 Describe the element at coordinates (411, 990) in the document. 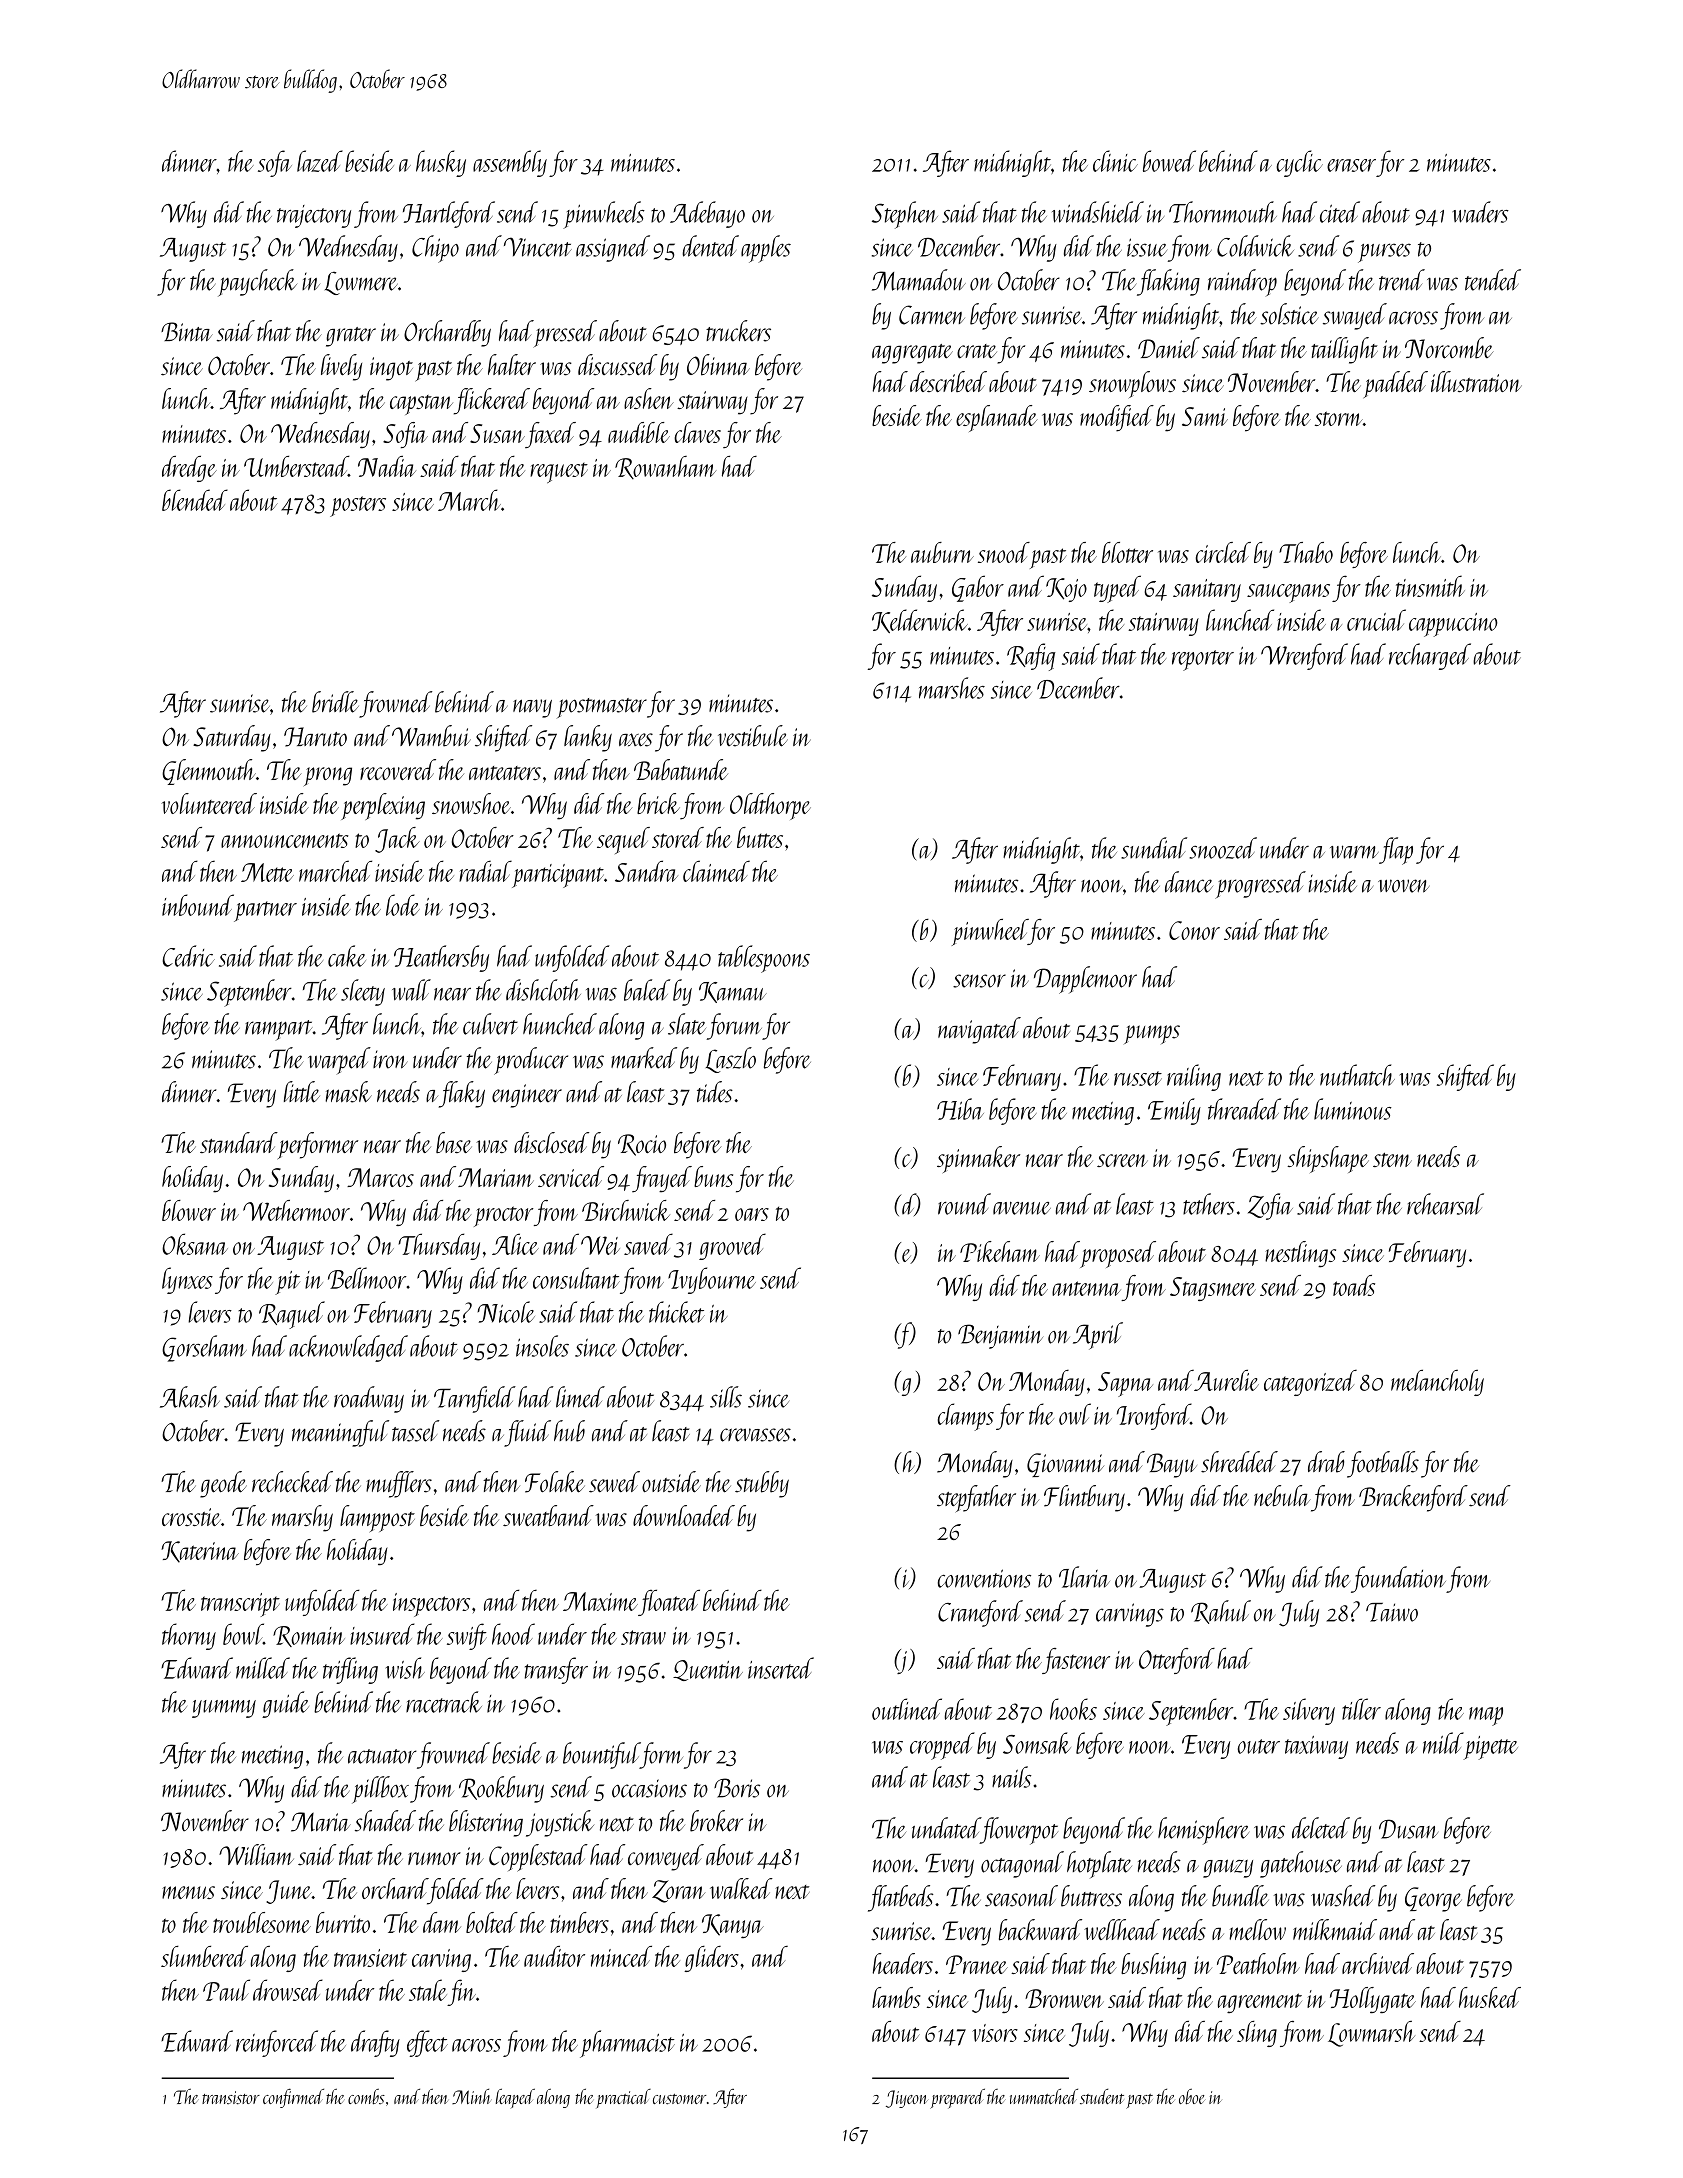

I see `wall` at that location.
